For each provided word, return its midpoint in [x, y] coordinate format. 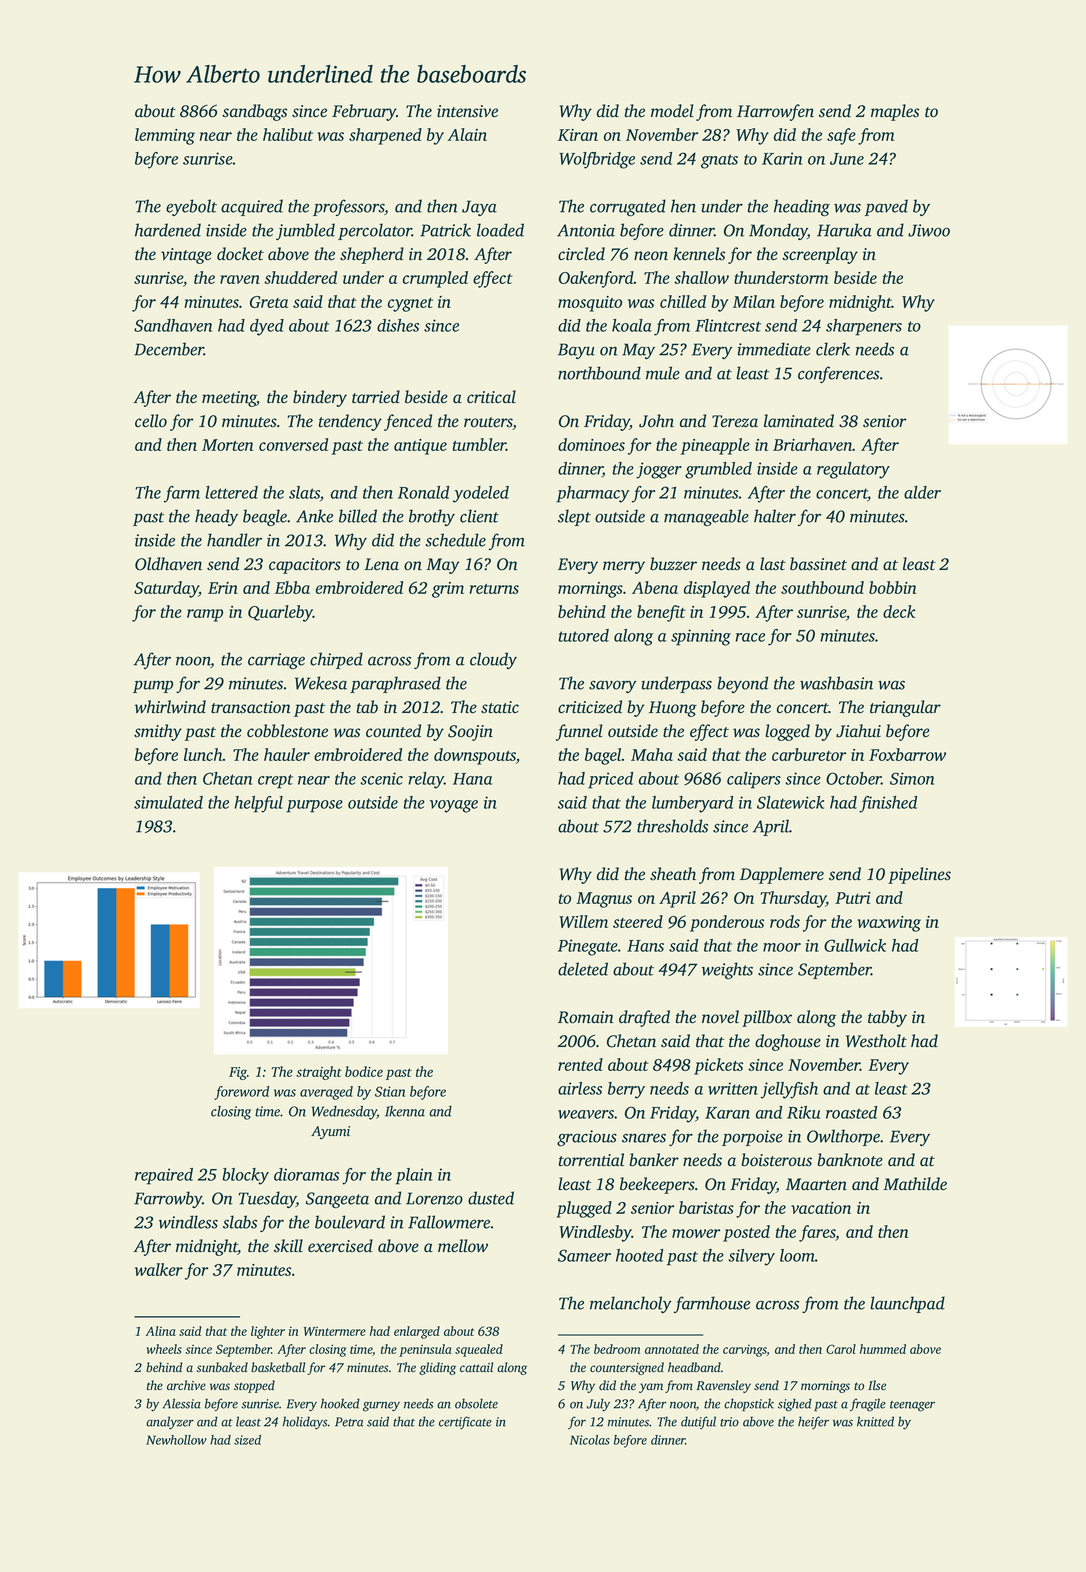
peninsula [425, 1350]
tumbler [479, 444]
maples [895, 112]
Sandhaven [173, 325]
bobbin [893, 587]
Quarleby [280, 613]
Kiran [578, 135]
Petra [349, 1422]
